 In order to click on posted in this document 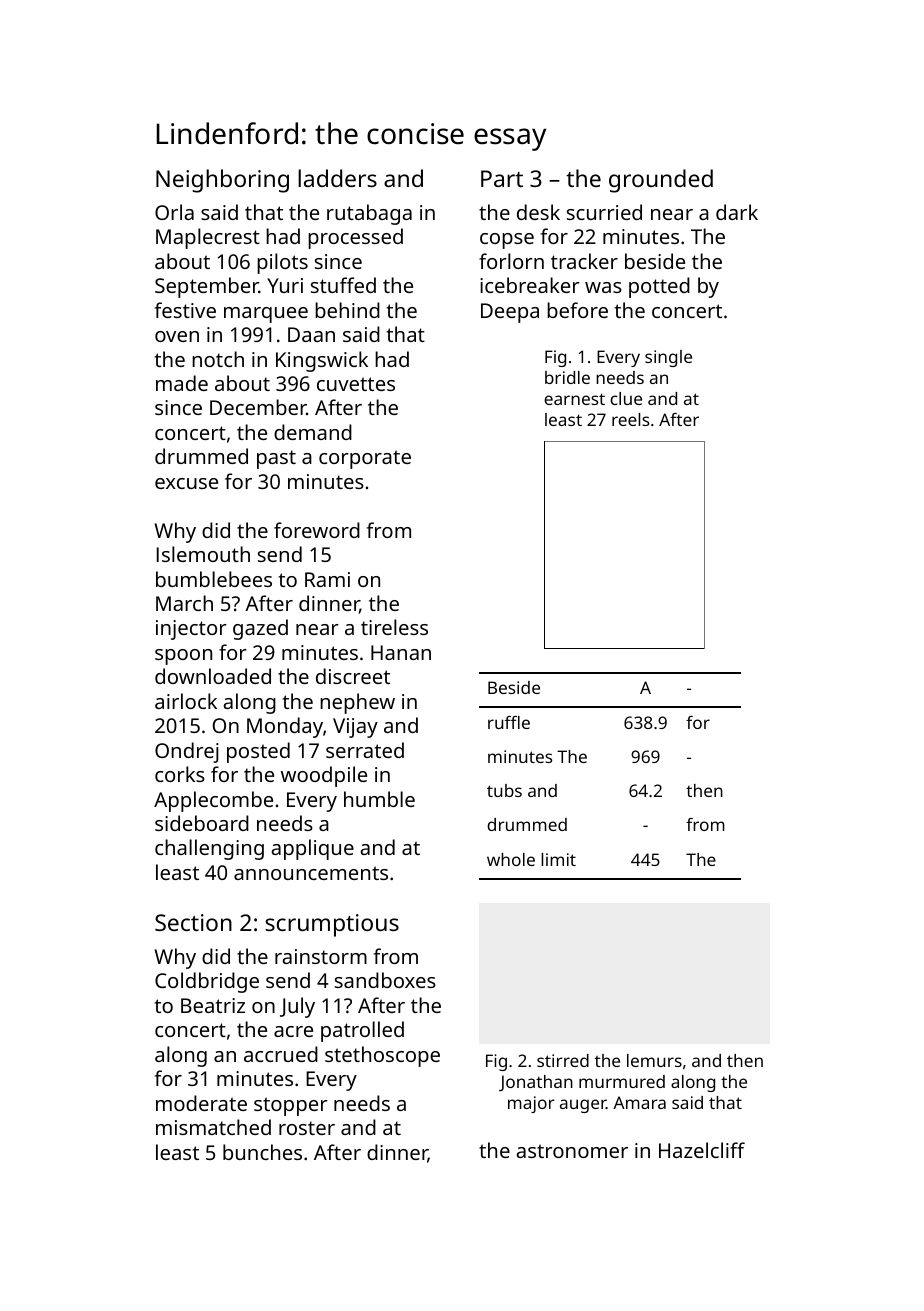, I will do `click(258, 752)`.
